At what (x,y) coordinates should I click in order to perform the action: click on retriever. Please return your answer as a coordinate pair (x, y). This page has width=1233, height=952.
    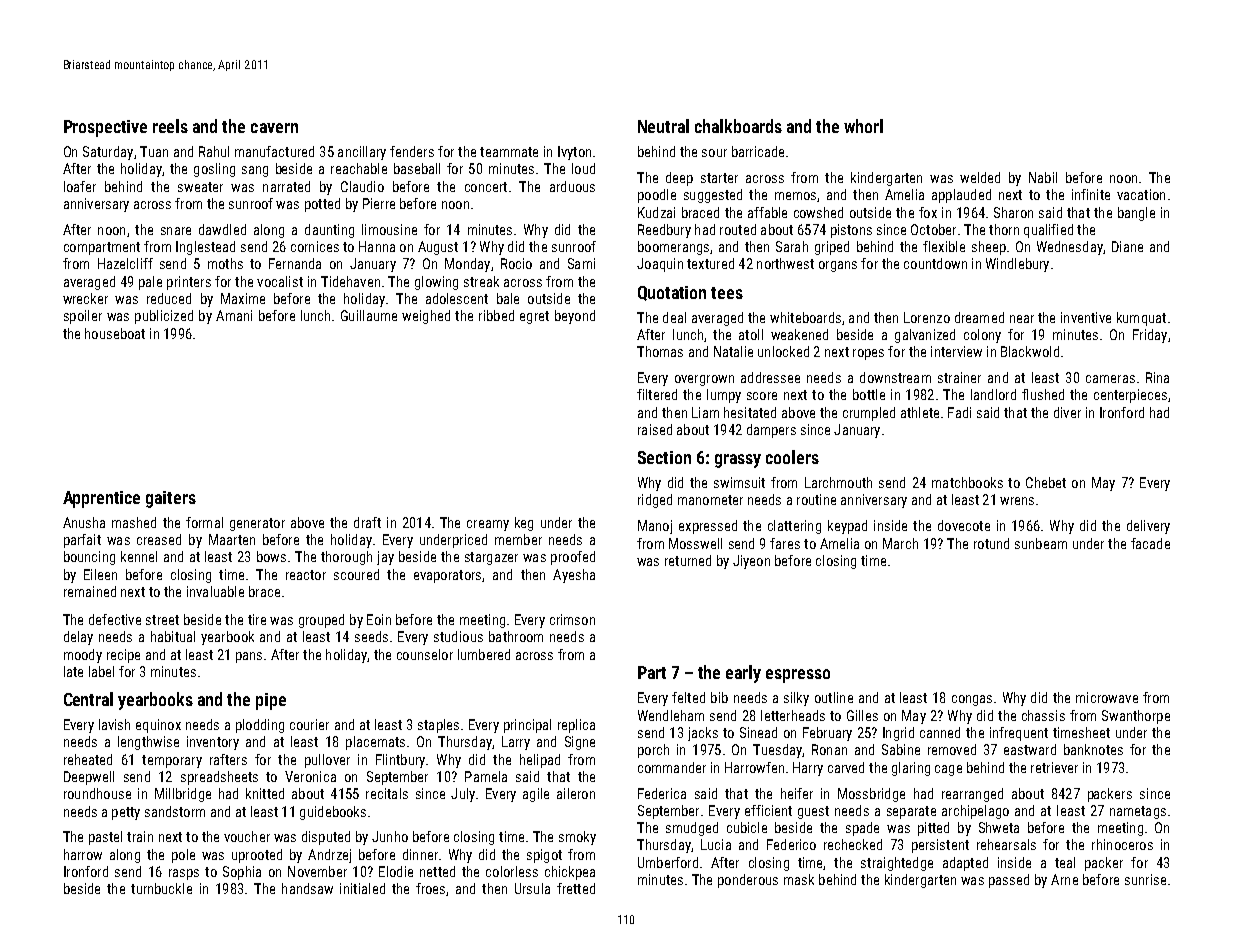
    Looking at the image, I should click on (1054, 767).
